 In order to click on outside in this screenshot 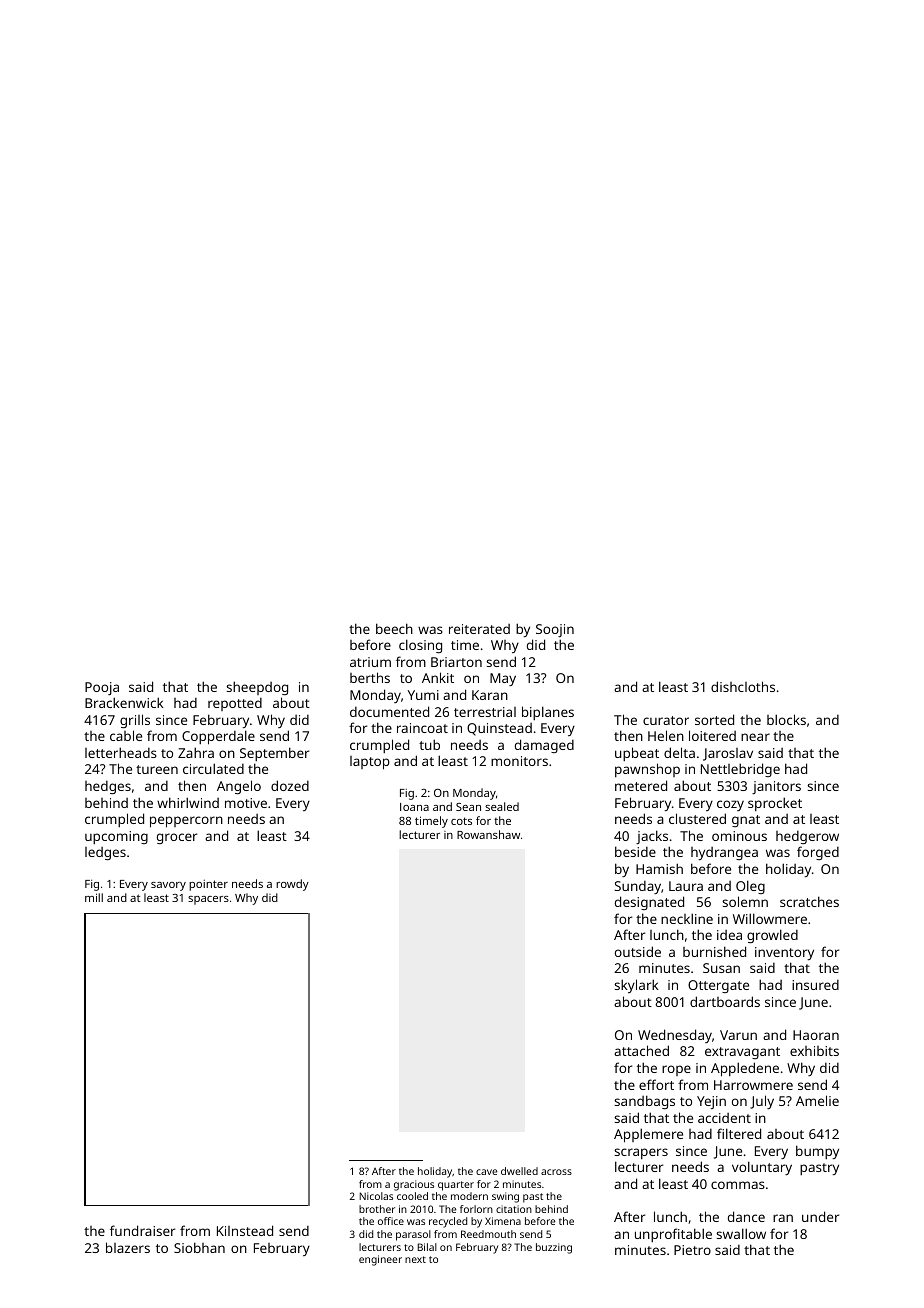, I will do `click(638, 951)`.
